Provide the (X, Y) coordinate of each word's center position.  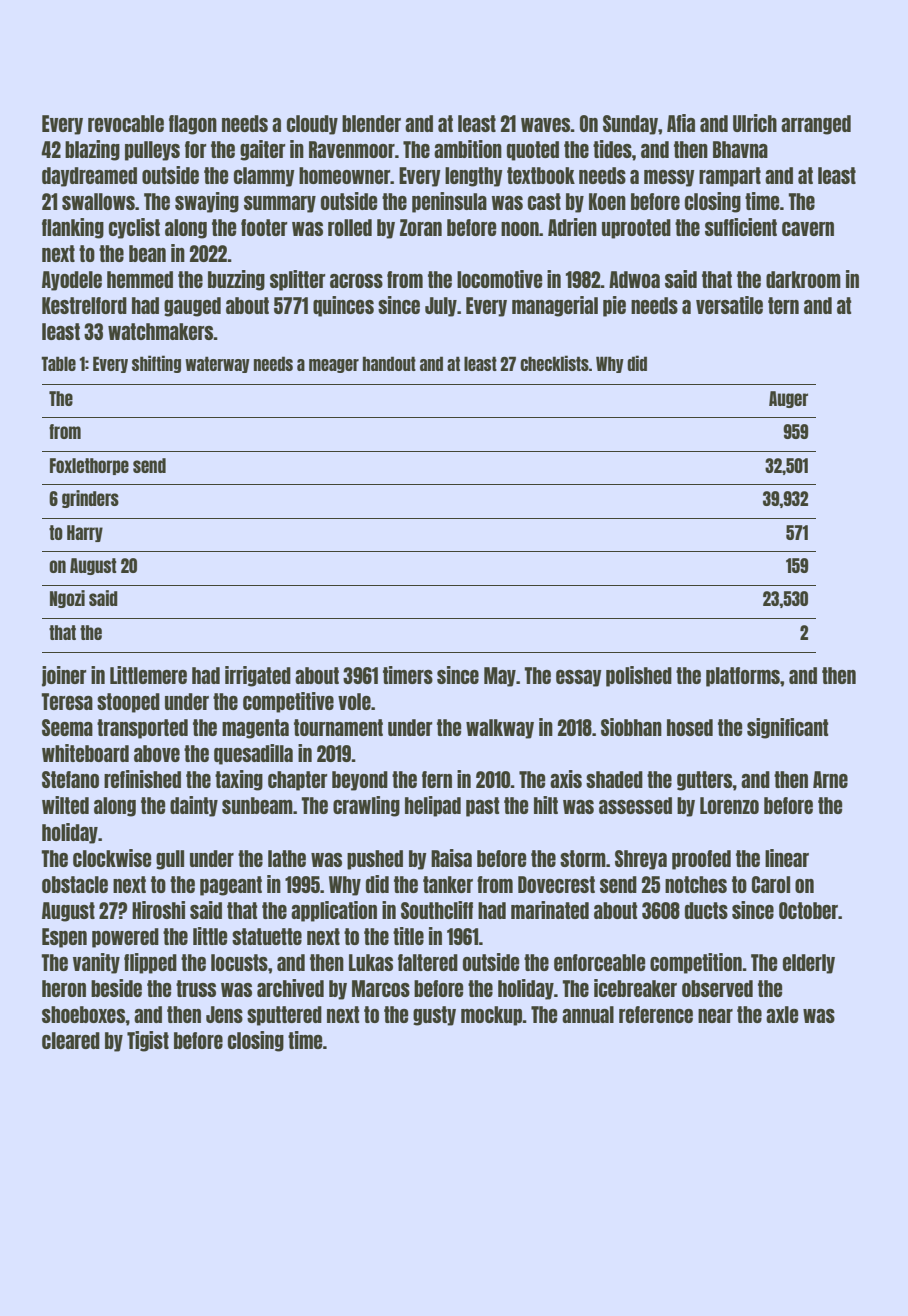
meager (334, 366)
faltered (428, 962)
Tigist (148, 1041)
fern (437, 779)
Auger (788, 399)
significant (787, 728)
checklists (554, 363)
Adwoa (634, 279)
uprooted (636, 229)
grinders (90, 499)
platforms (743, 677)
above (157, 753)
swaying (207, 202)
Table (58, 363)
